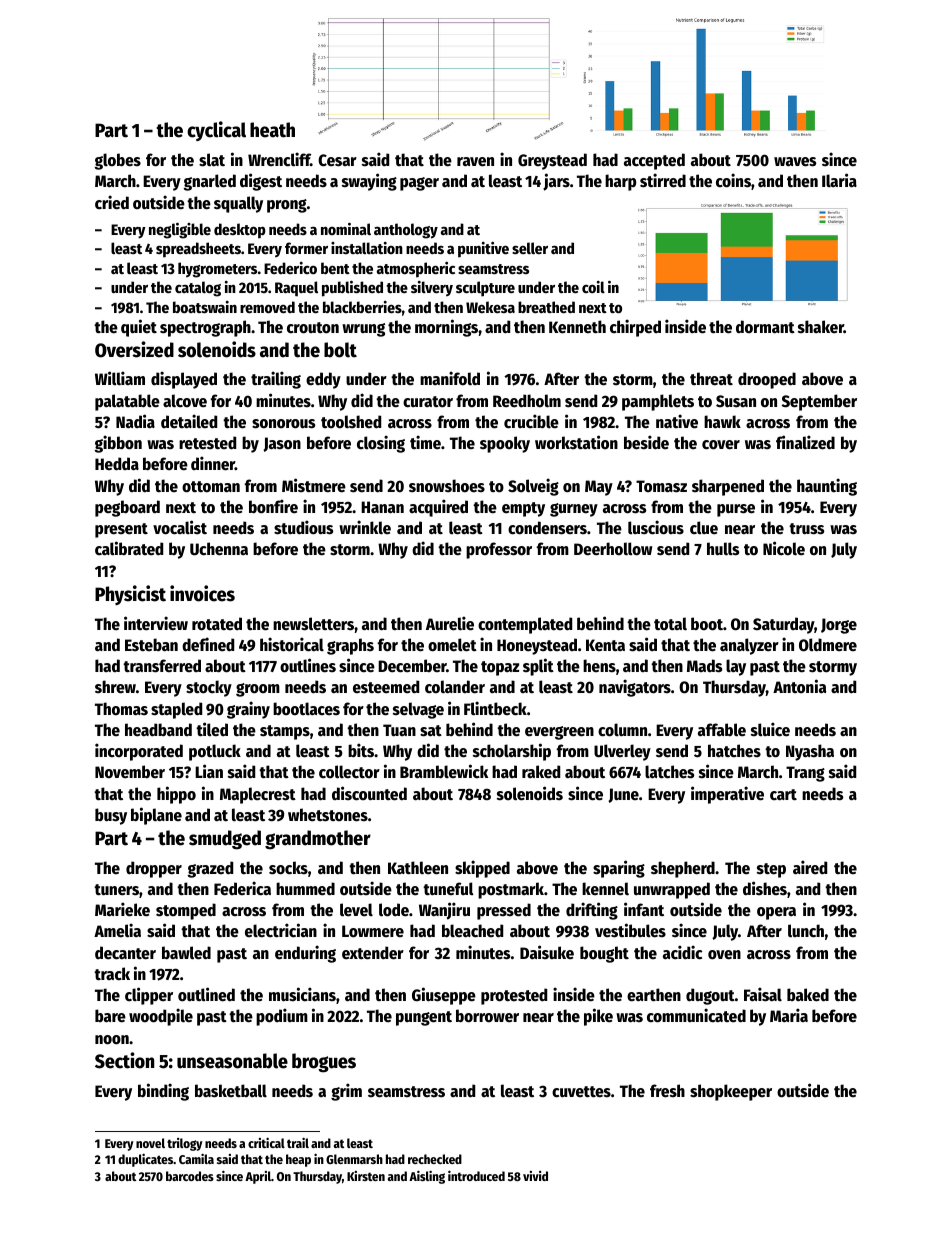 The image size is (952, 1233). What do you see at coordinates (112, 973) in the screenshot?
I see `track` at bounding box center [112, 973].
